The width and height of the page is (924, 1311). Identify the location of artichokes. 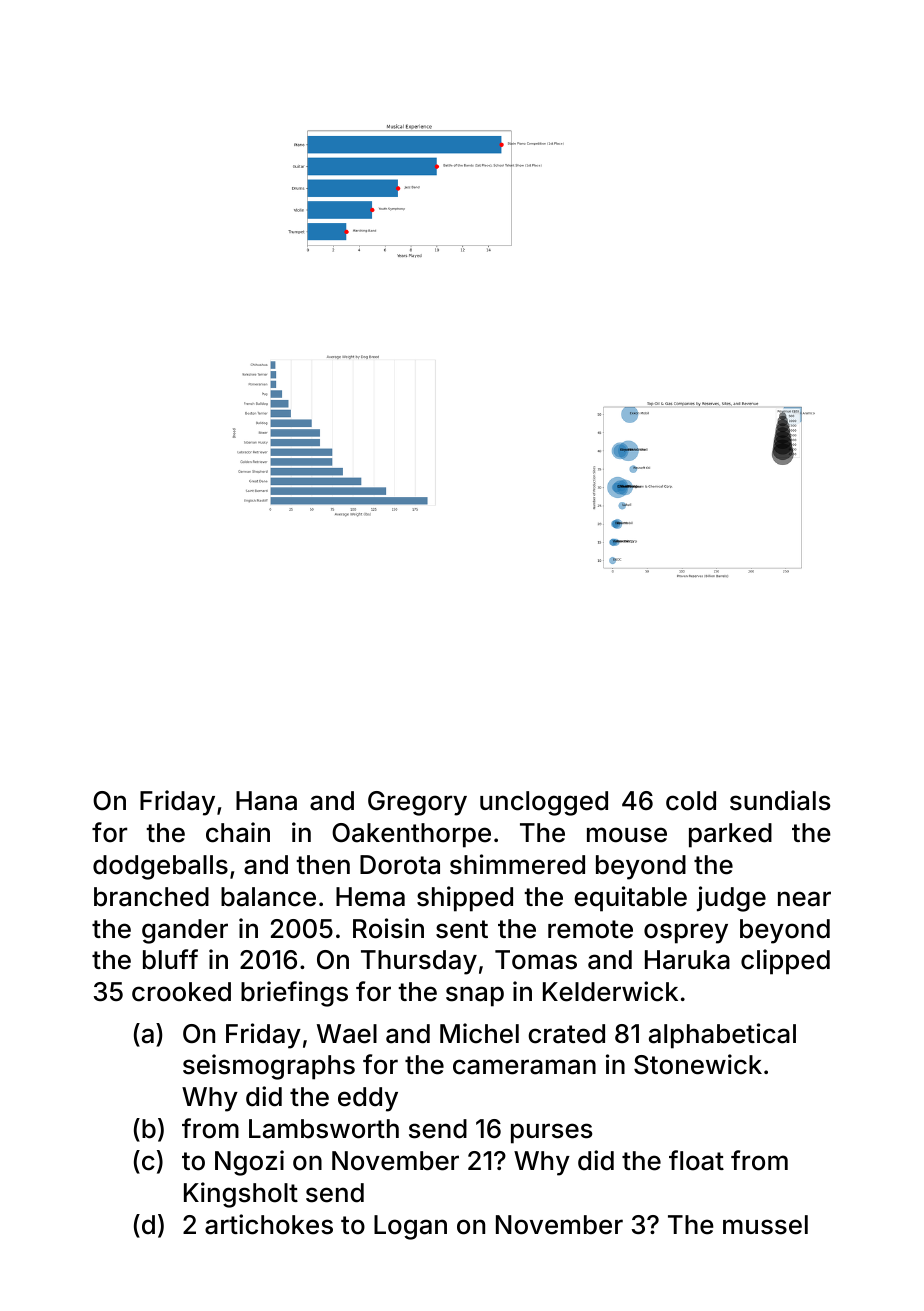
(269, 1224).
